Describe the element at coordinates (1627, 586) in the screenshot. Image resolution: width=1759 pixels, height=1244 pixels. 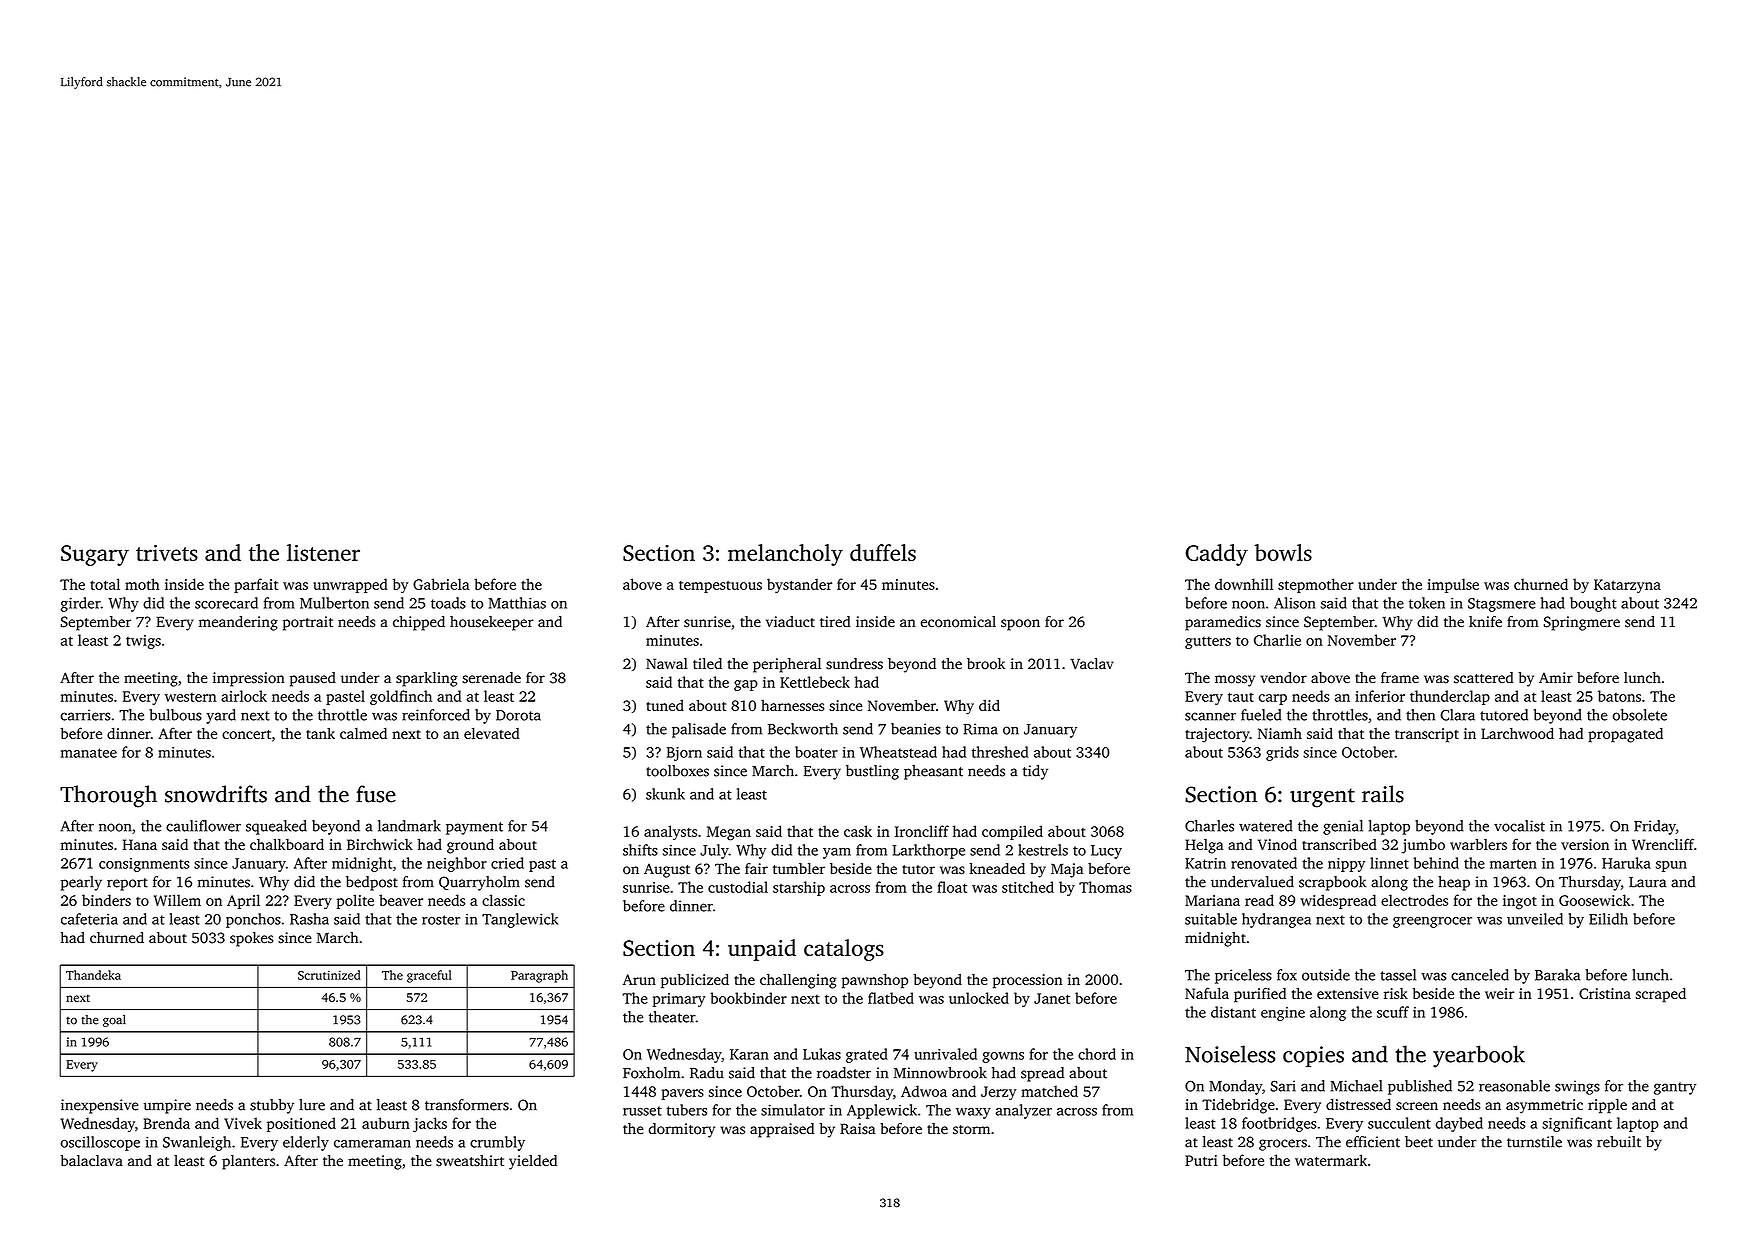
I see `Katarzyna` at that location.
